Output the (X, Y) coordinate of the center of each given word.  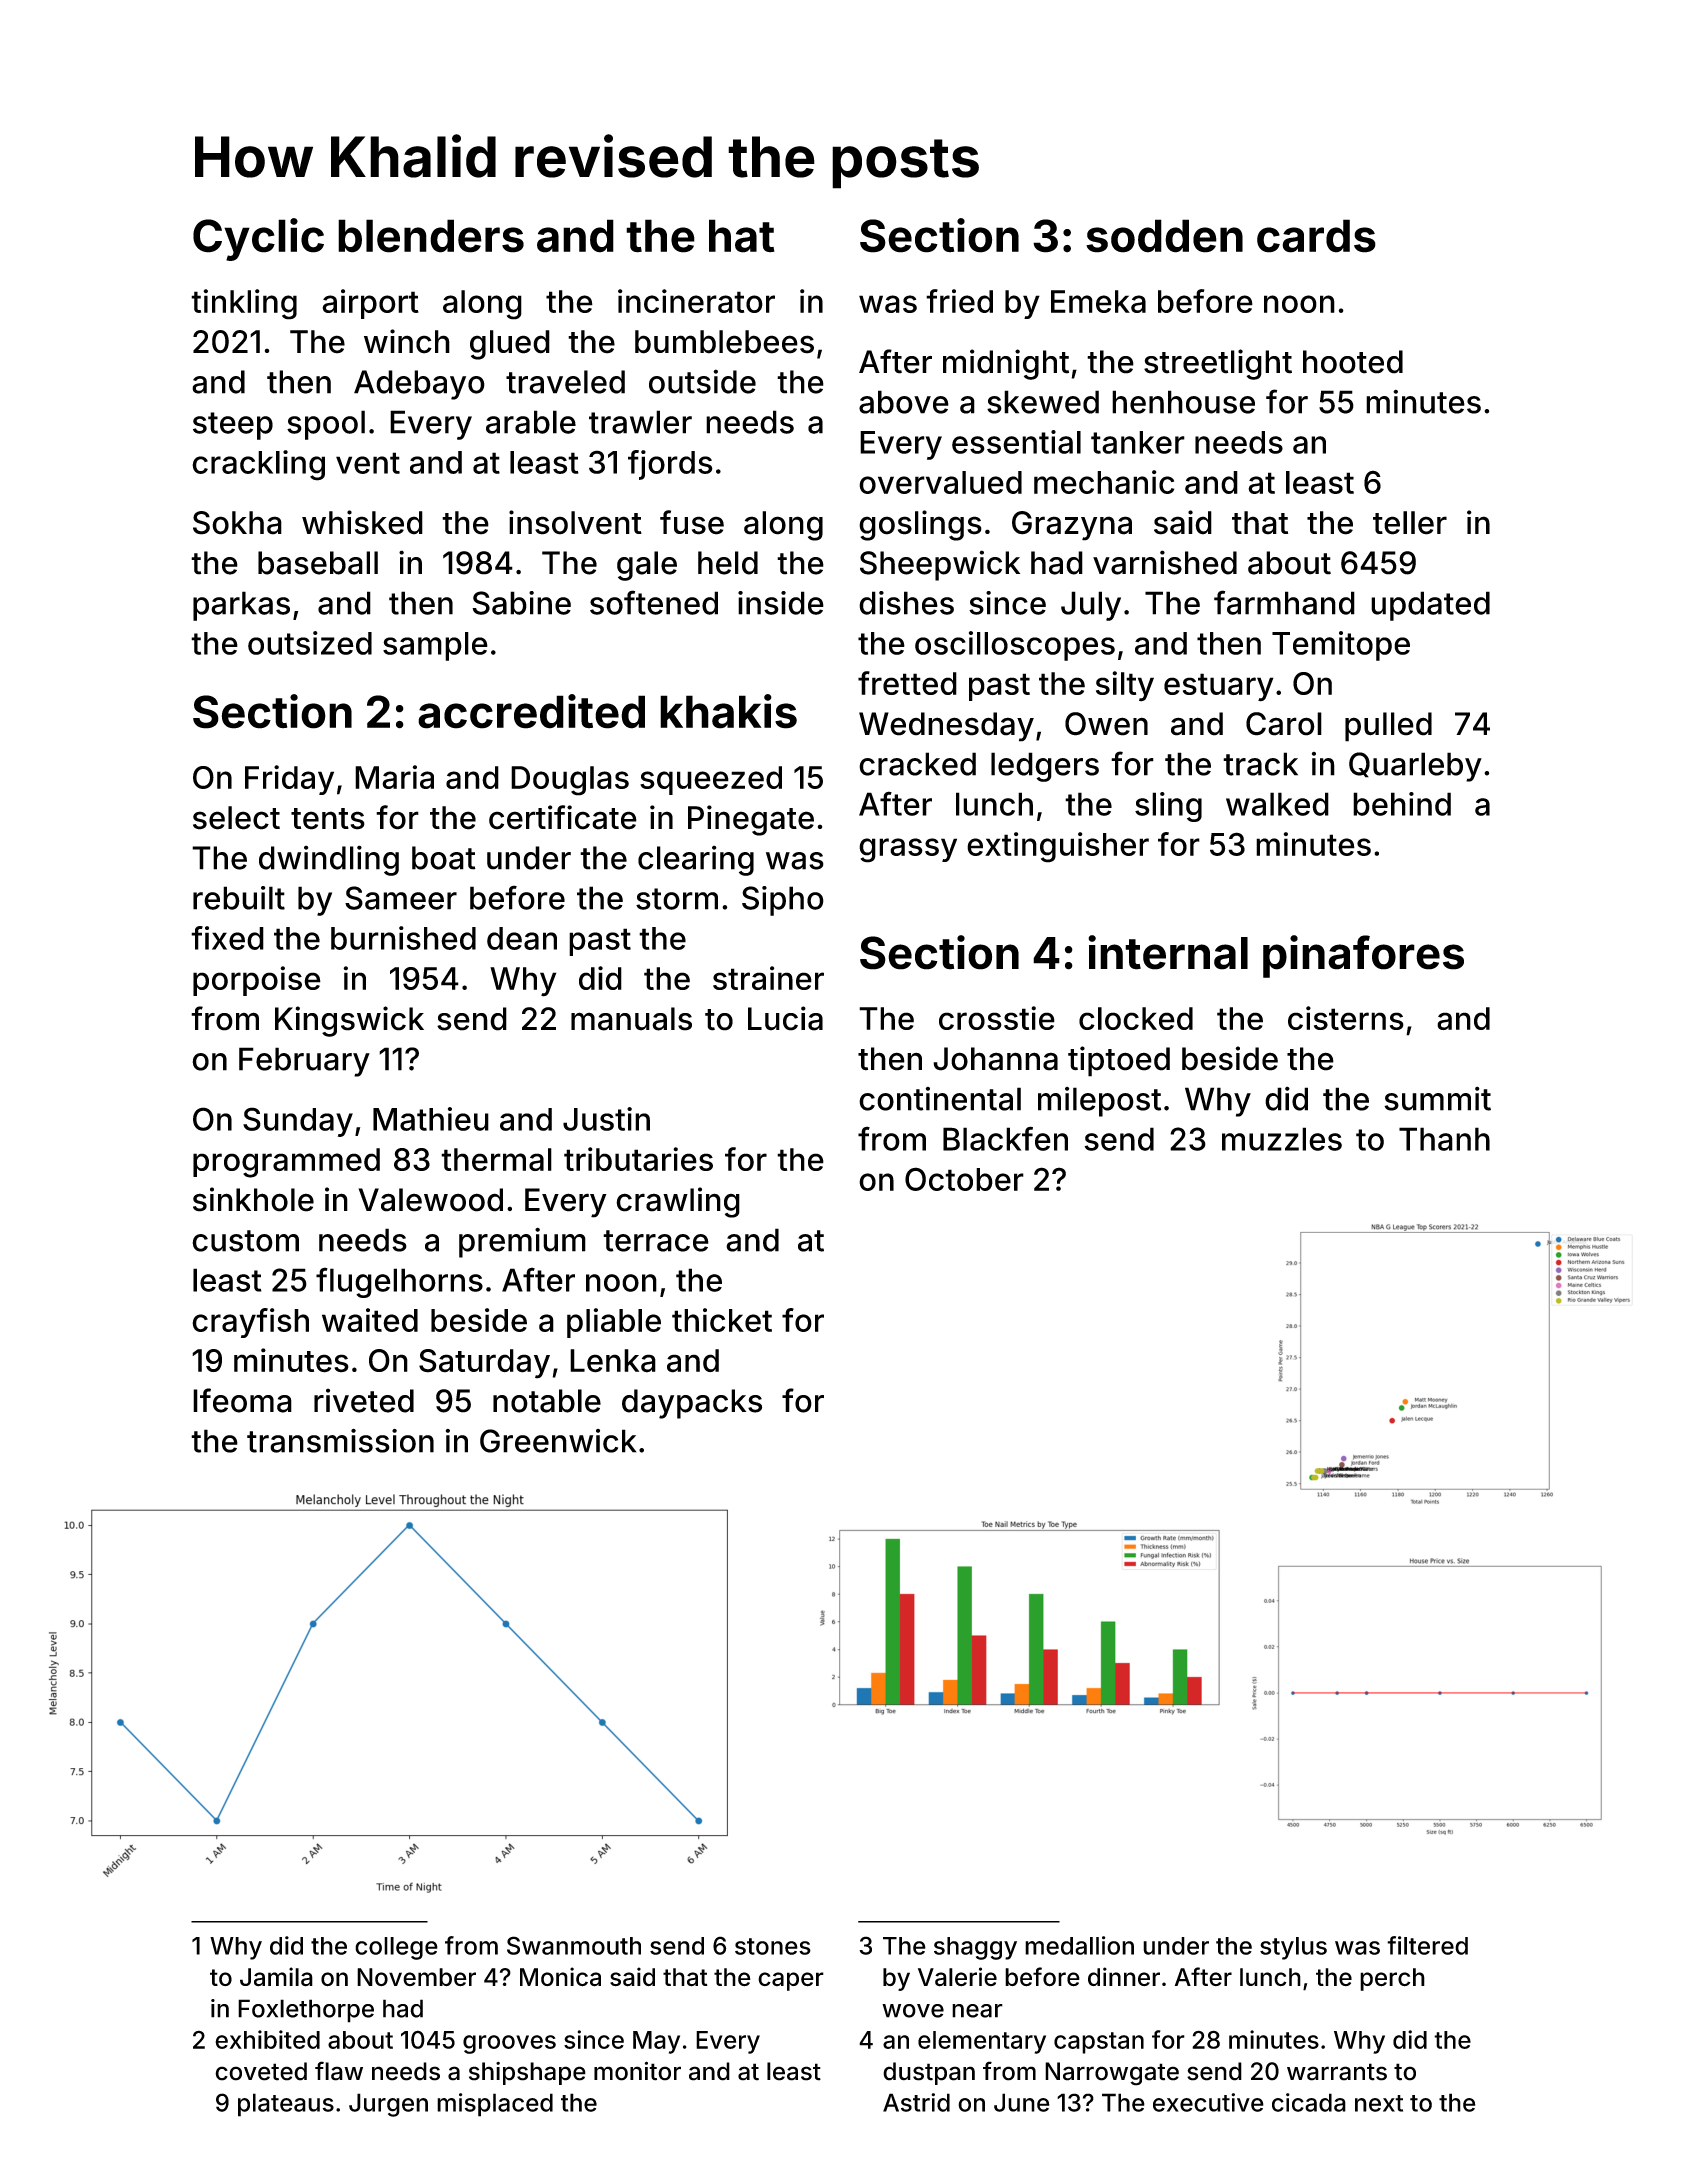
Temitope (1341, 646)
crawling (678, 1202)
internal (1168, 952)
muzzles (1282, 1139)
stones (773, 1946)
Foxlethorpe (306, 2011)
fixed (227, 938)
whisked (362, 522)
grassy (908, 850)
